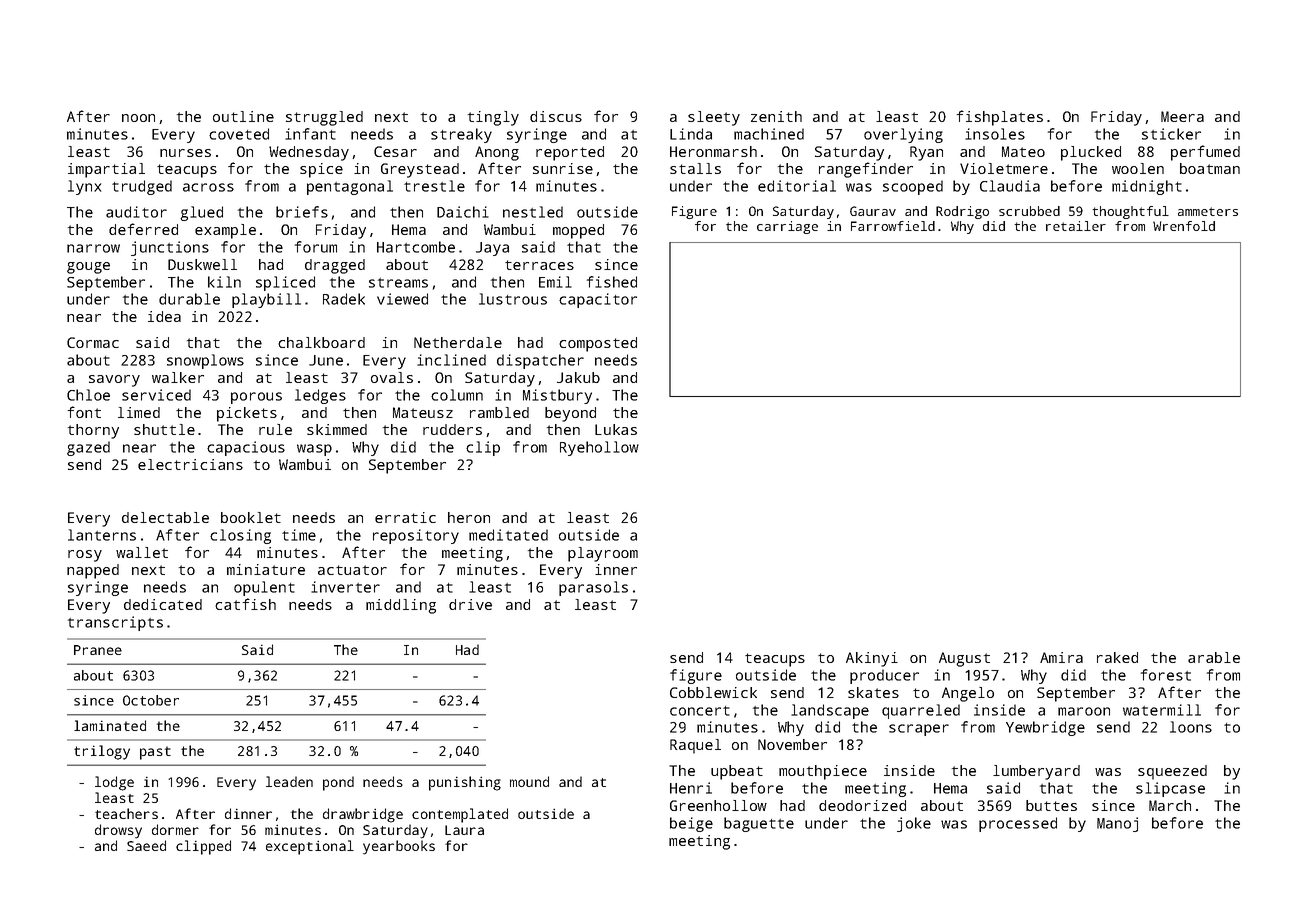 The image size is (1308, 924). I want to click on pond, so click(338, 783).
